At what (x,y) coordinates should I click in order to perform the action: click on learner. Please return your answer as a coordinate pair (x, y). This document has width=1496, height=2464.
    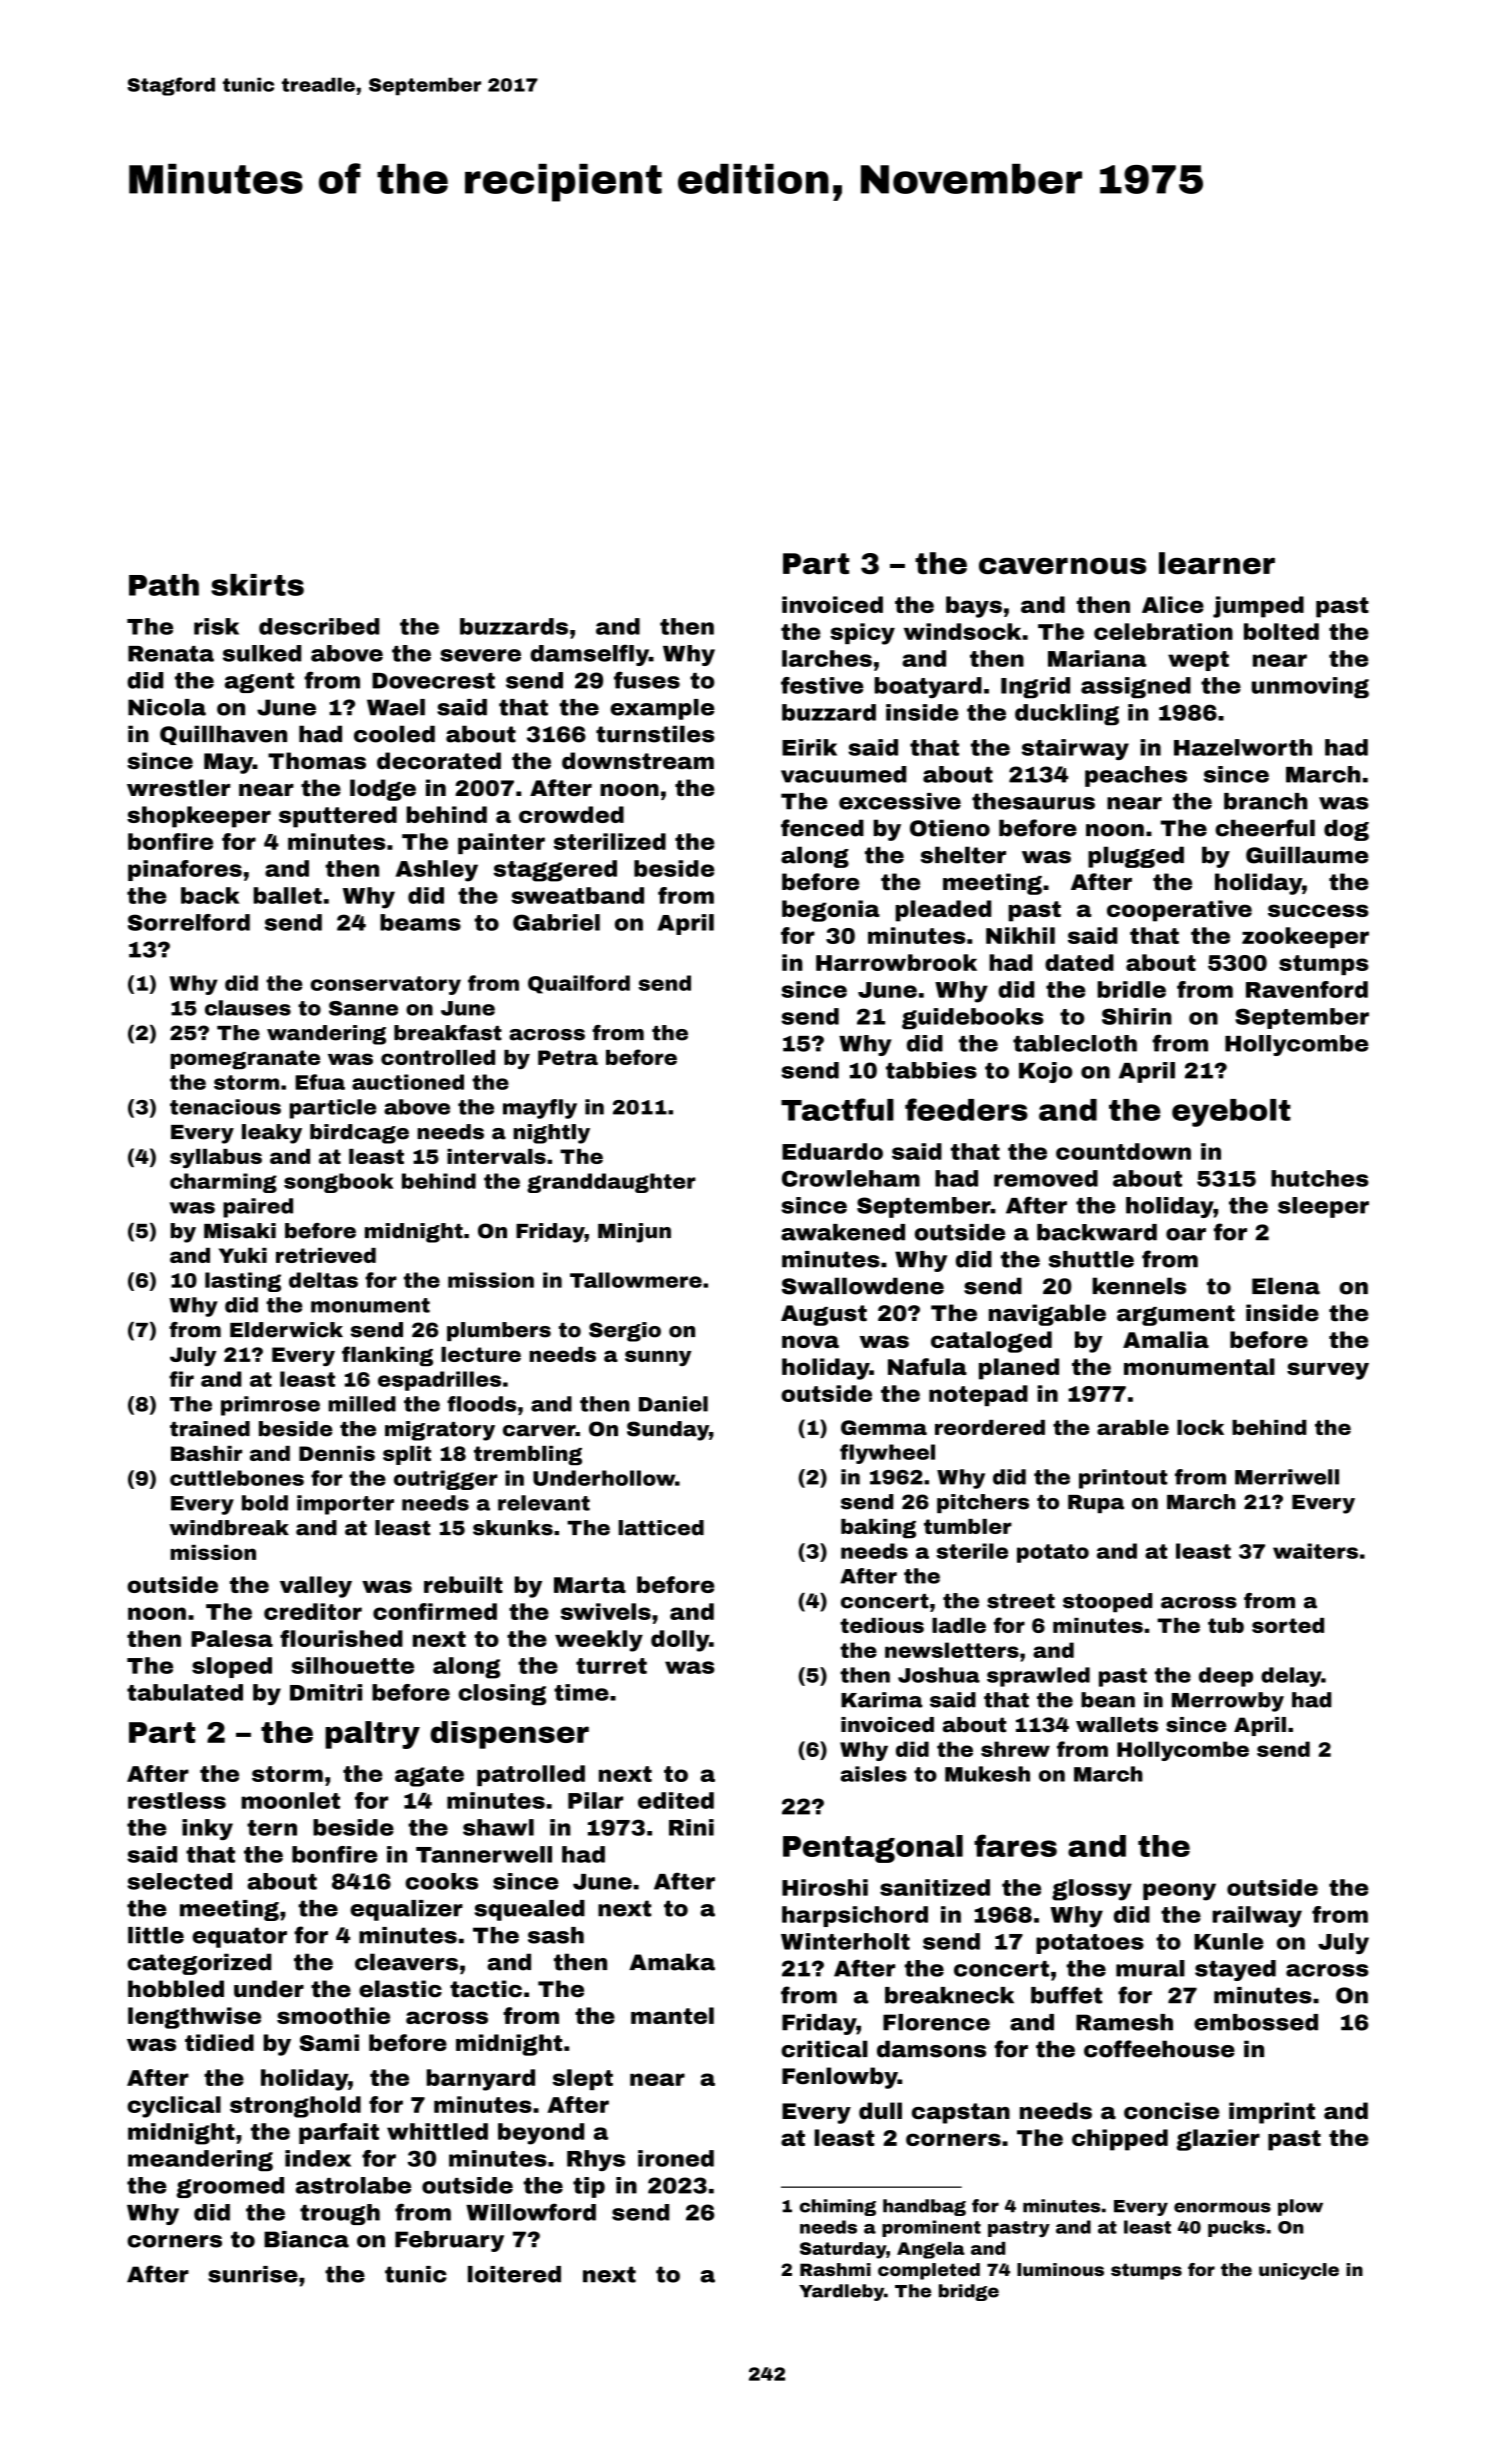
    Looking at the image, I should click on (1217, 563).
